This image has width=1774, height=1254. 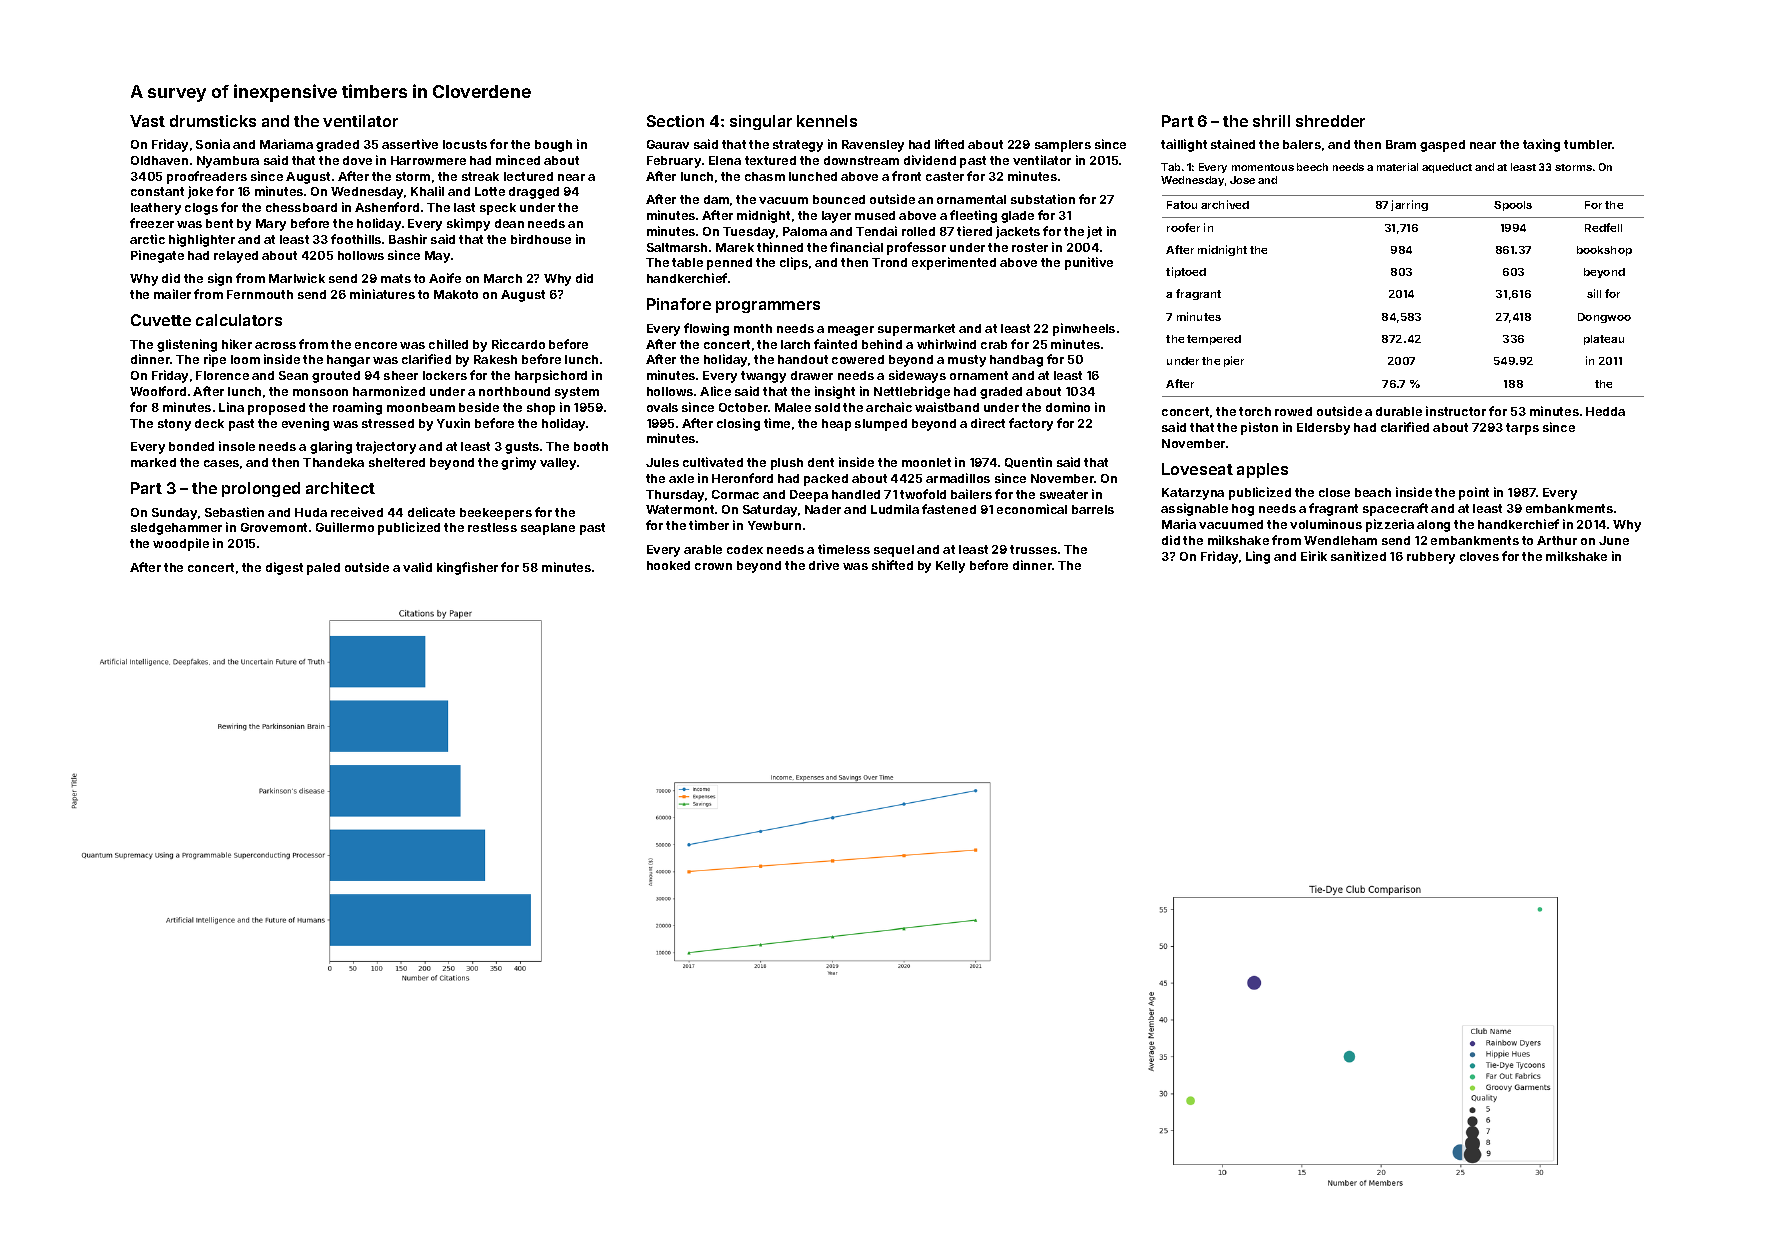 I want to click on larch, so click(x=795, y=344).
